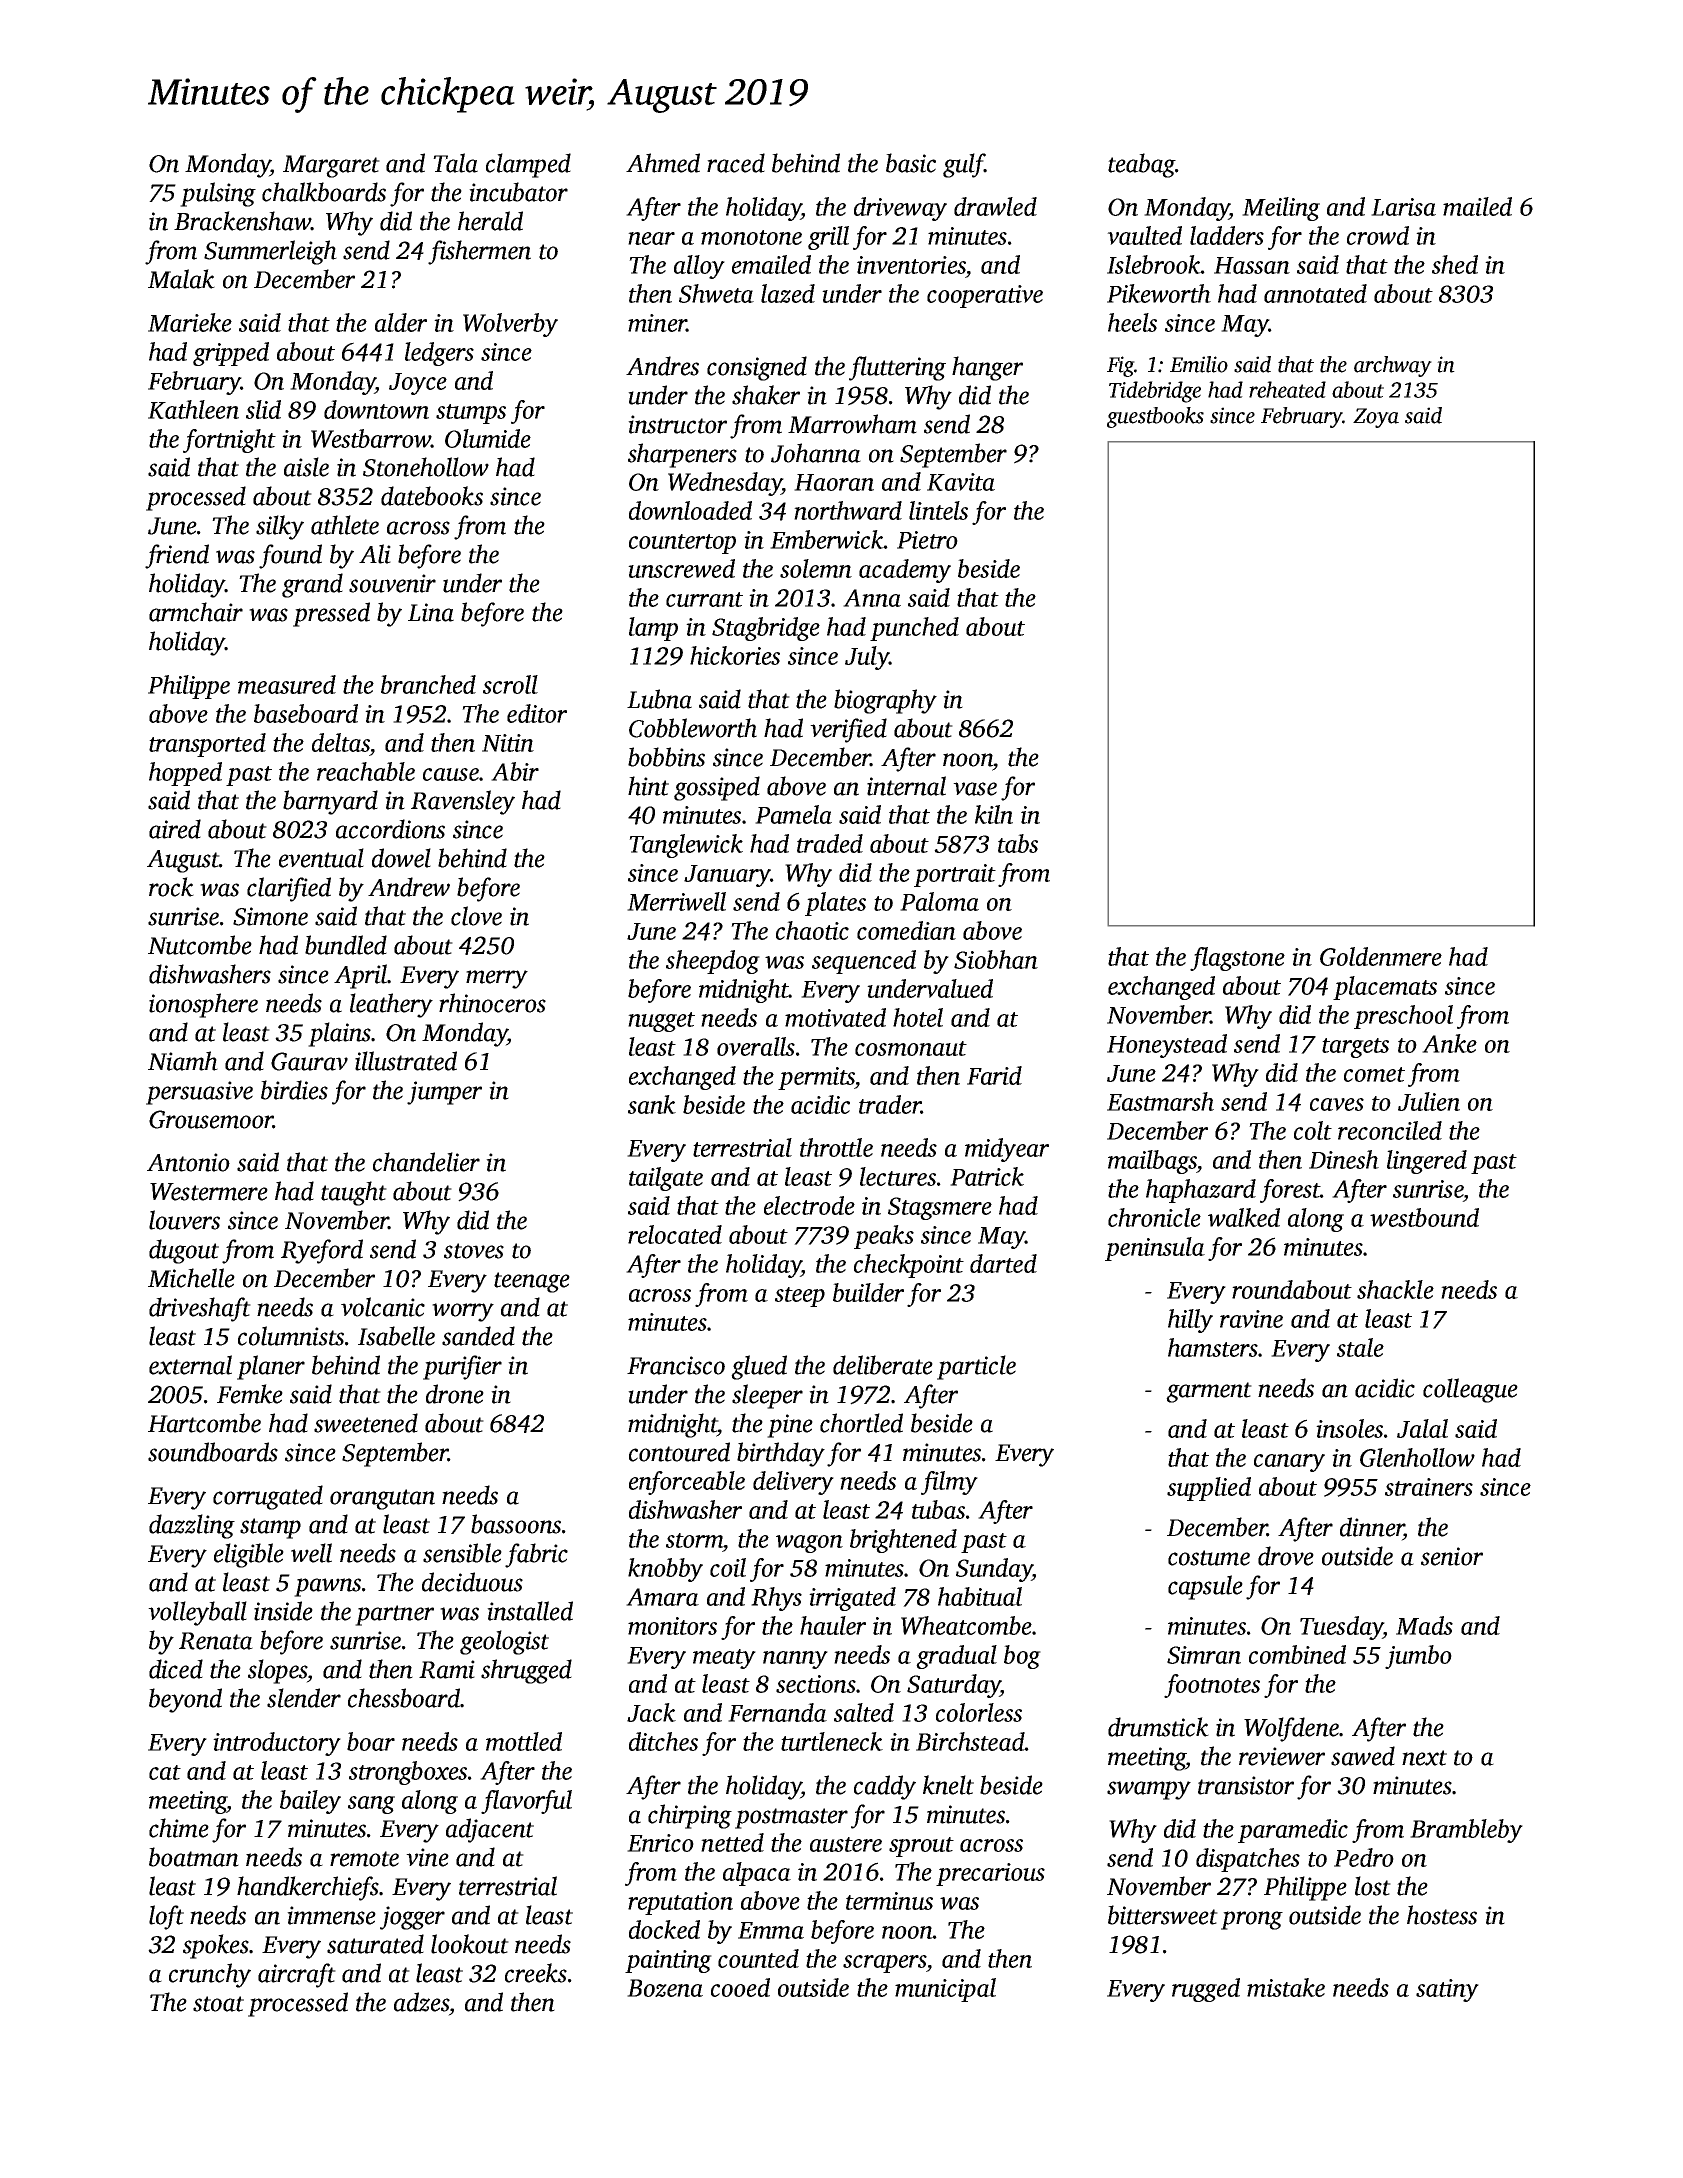 This screenshot has height=2178, width=1683. What do you see at coordinates (1376, 418) in the screenshot?
I see `Zoya` at bounding box center [1376, 418].
